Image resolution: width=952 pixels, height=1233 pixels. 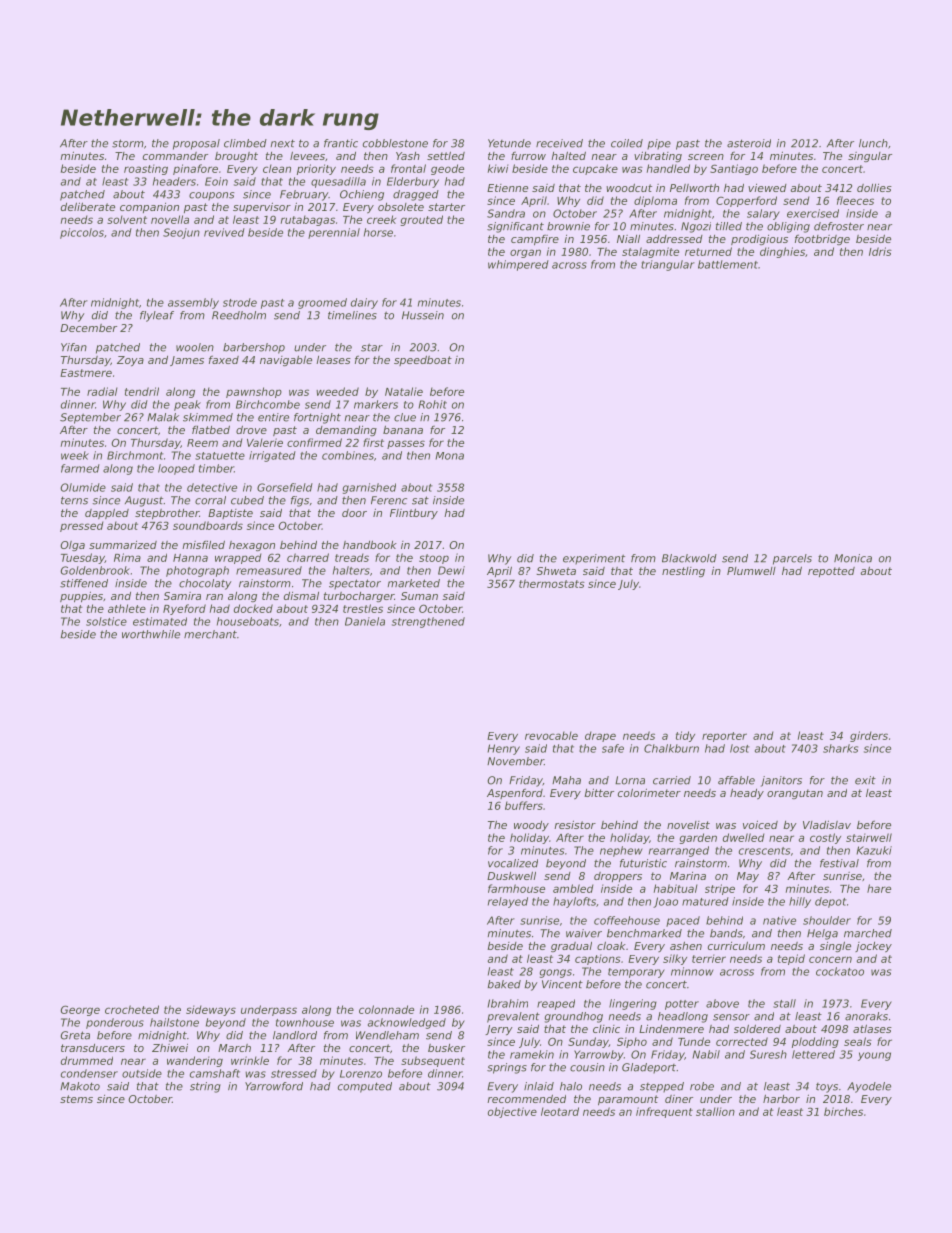 What do you see at coordinates (560, 1111) in the page?
I see `leotard` at bounding box center [560, 1111].
